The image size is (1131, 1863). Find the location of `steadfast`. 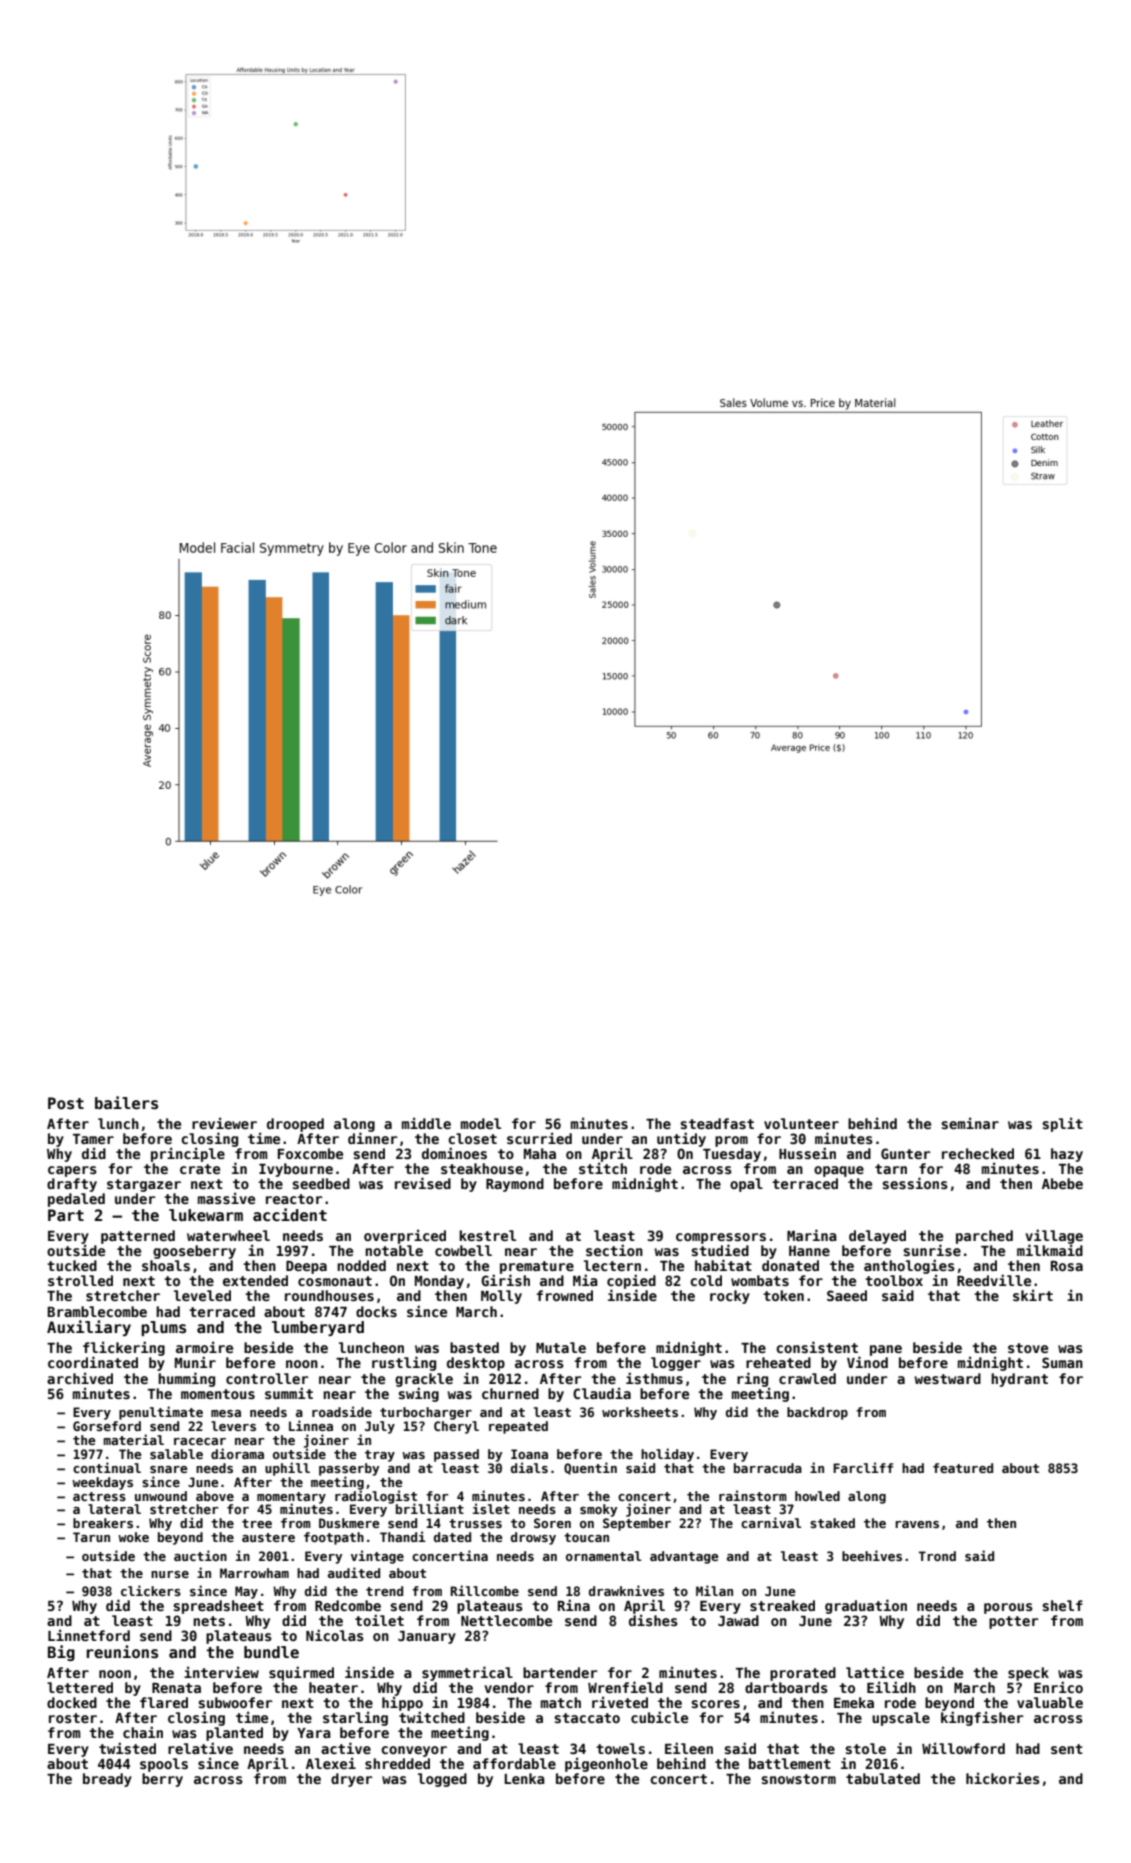

steadfast is located at coordinates (717, 1123).
